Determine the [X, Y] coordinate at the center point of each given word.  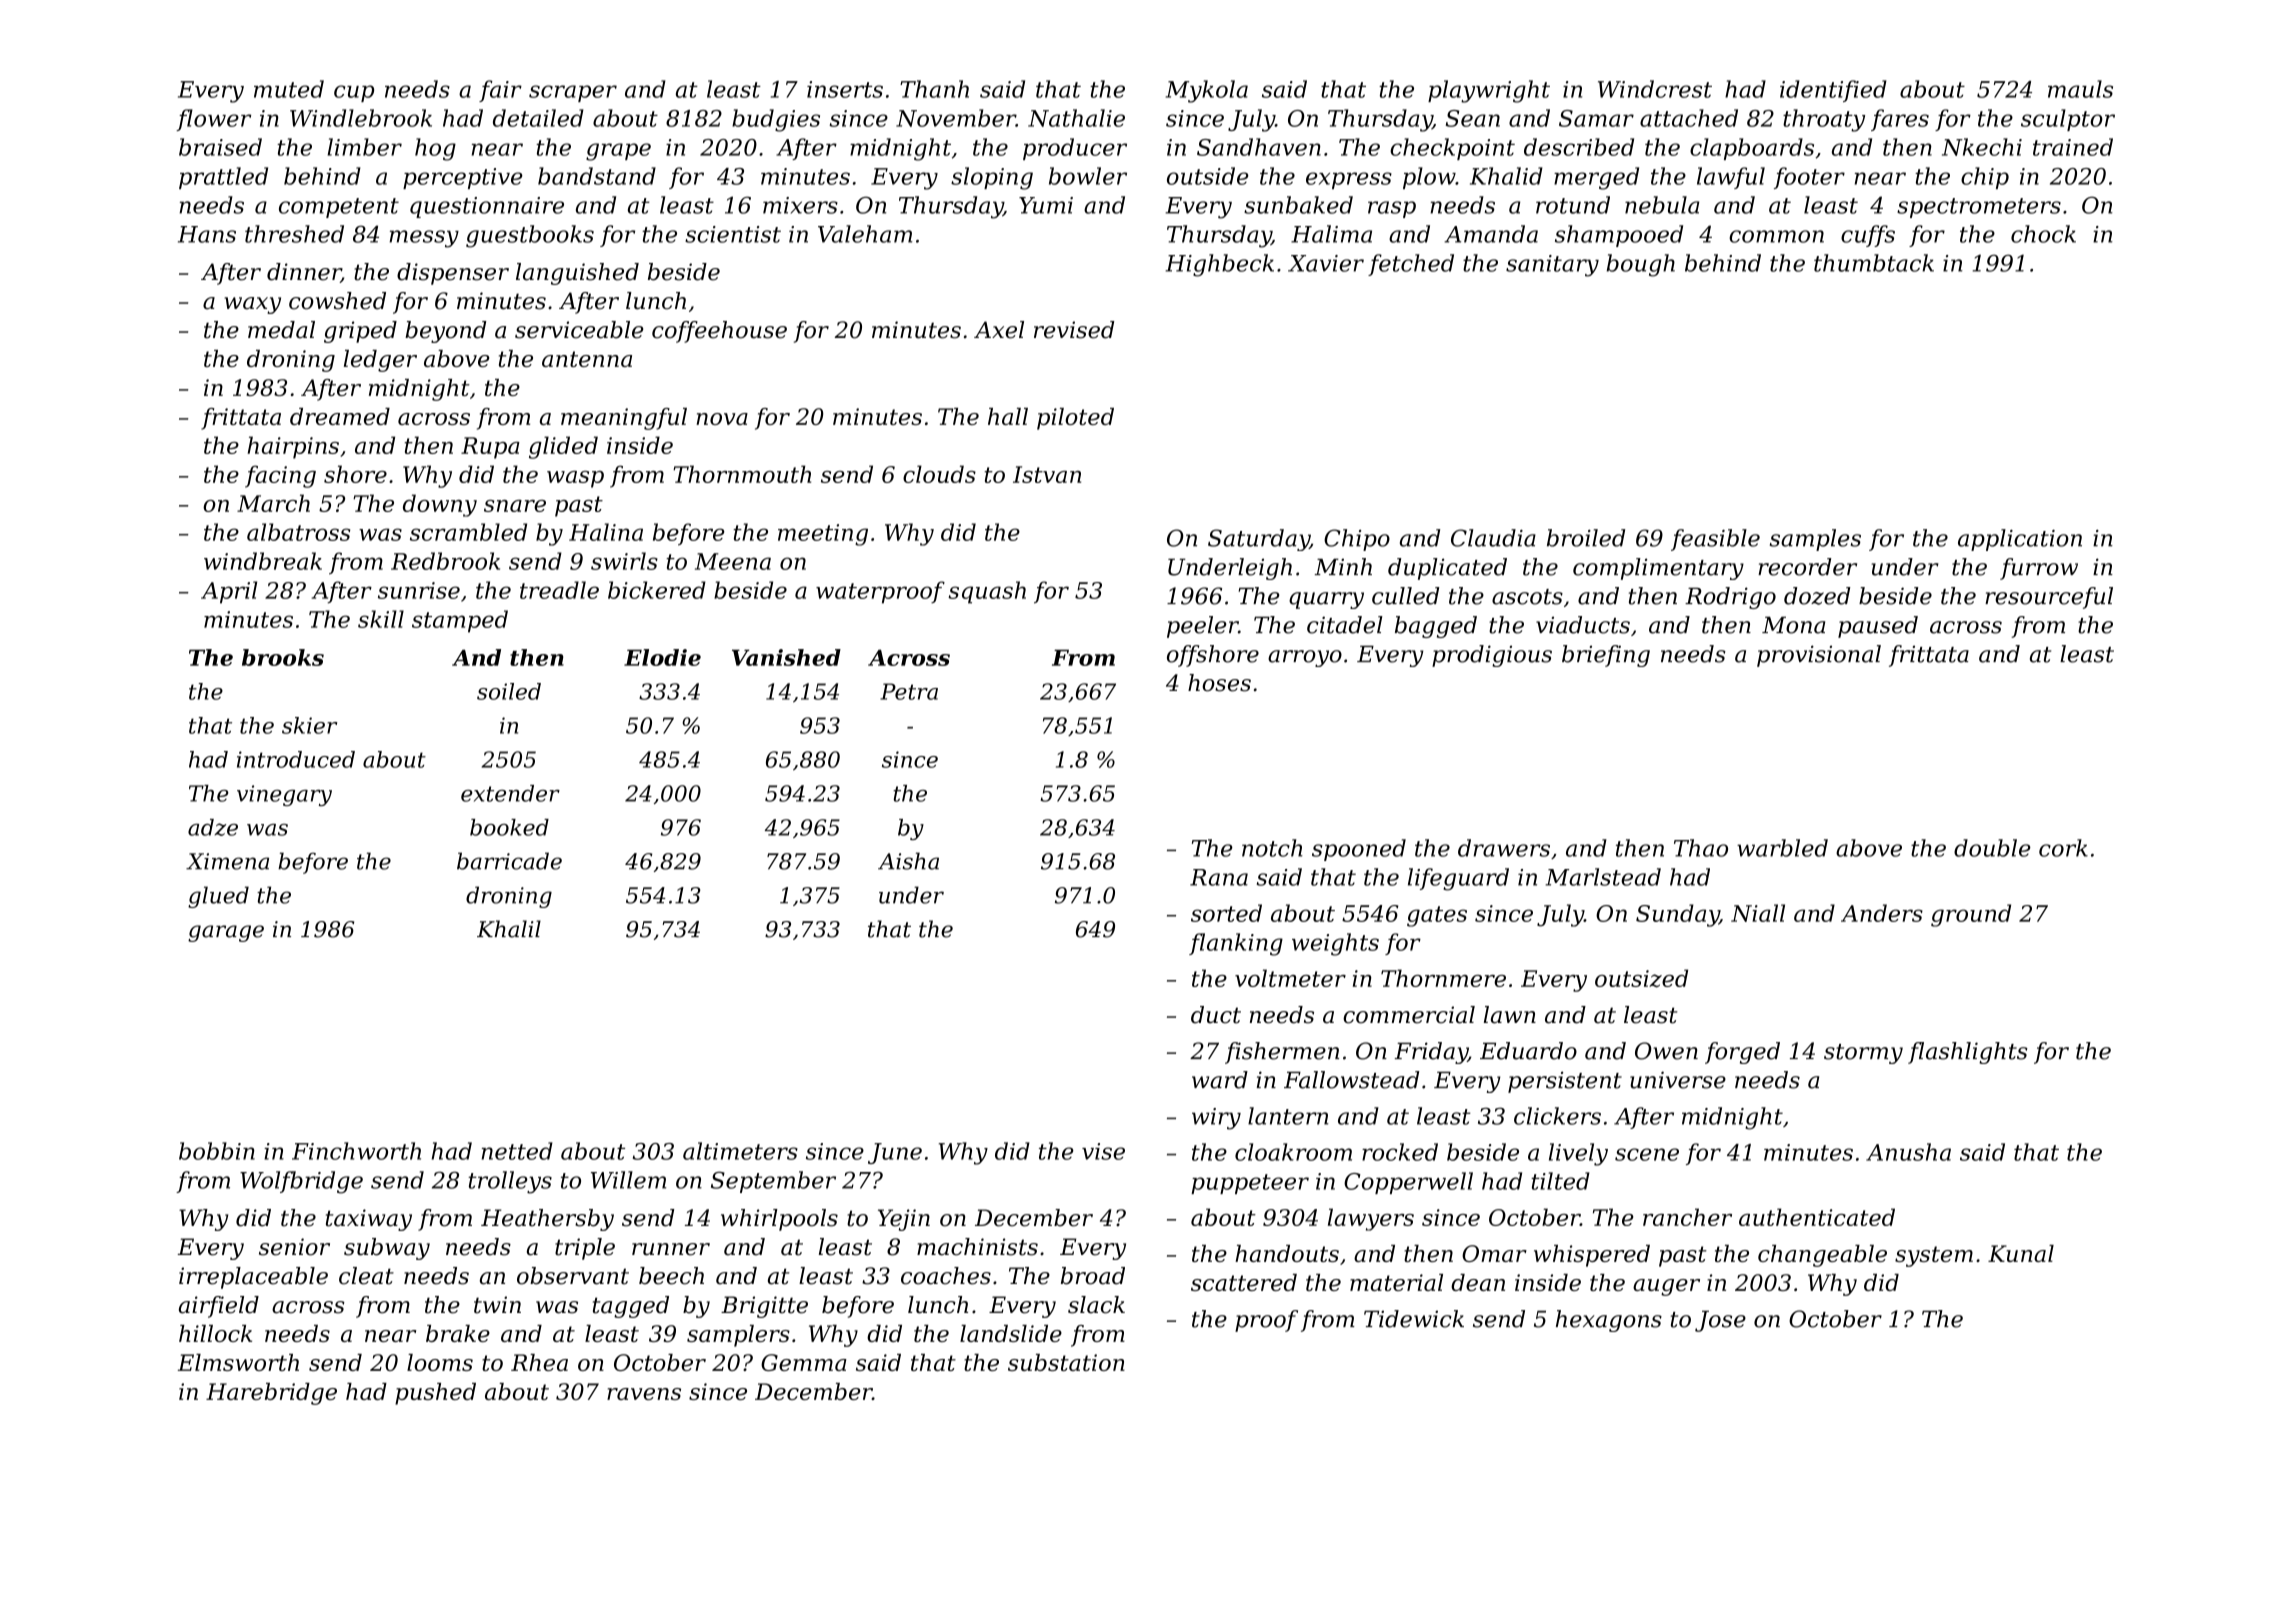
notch [1272, 848]
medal [281, 330]
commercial [1409, 1015]
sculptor [2068, 120]
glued [218, 897]
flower [213, 120]
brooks [283, 657]
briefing [1606, 656]
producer [1075, 149]
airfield [219, 1307]
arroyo [1305, 658]
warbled [1782, 848]
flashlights [1968, 1053]
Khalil [509, 929]
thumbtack [1874, 263]
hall [1008, 416]
